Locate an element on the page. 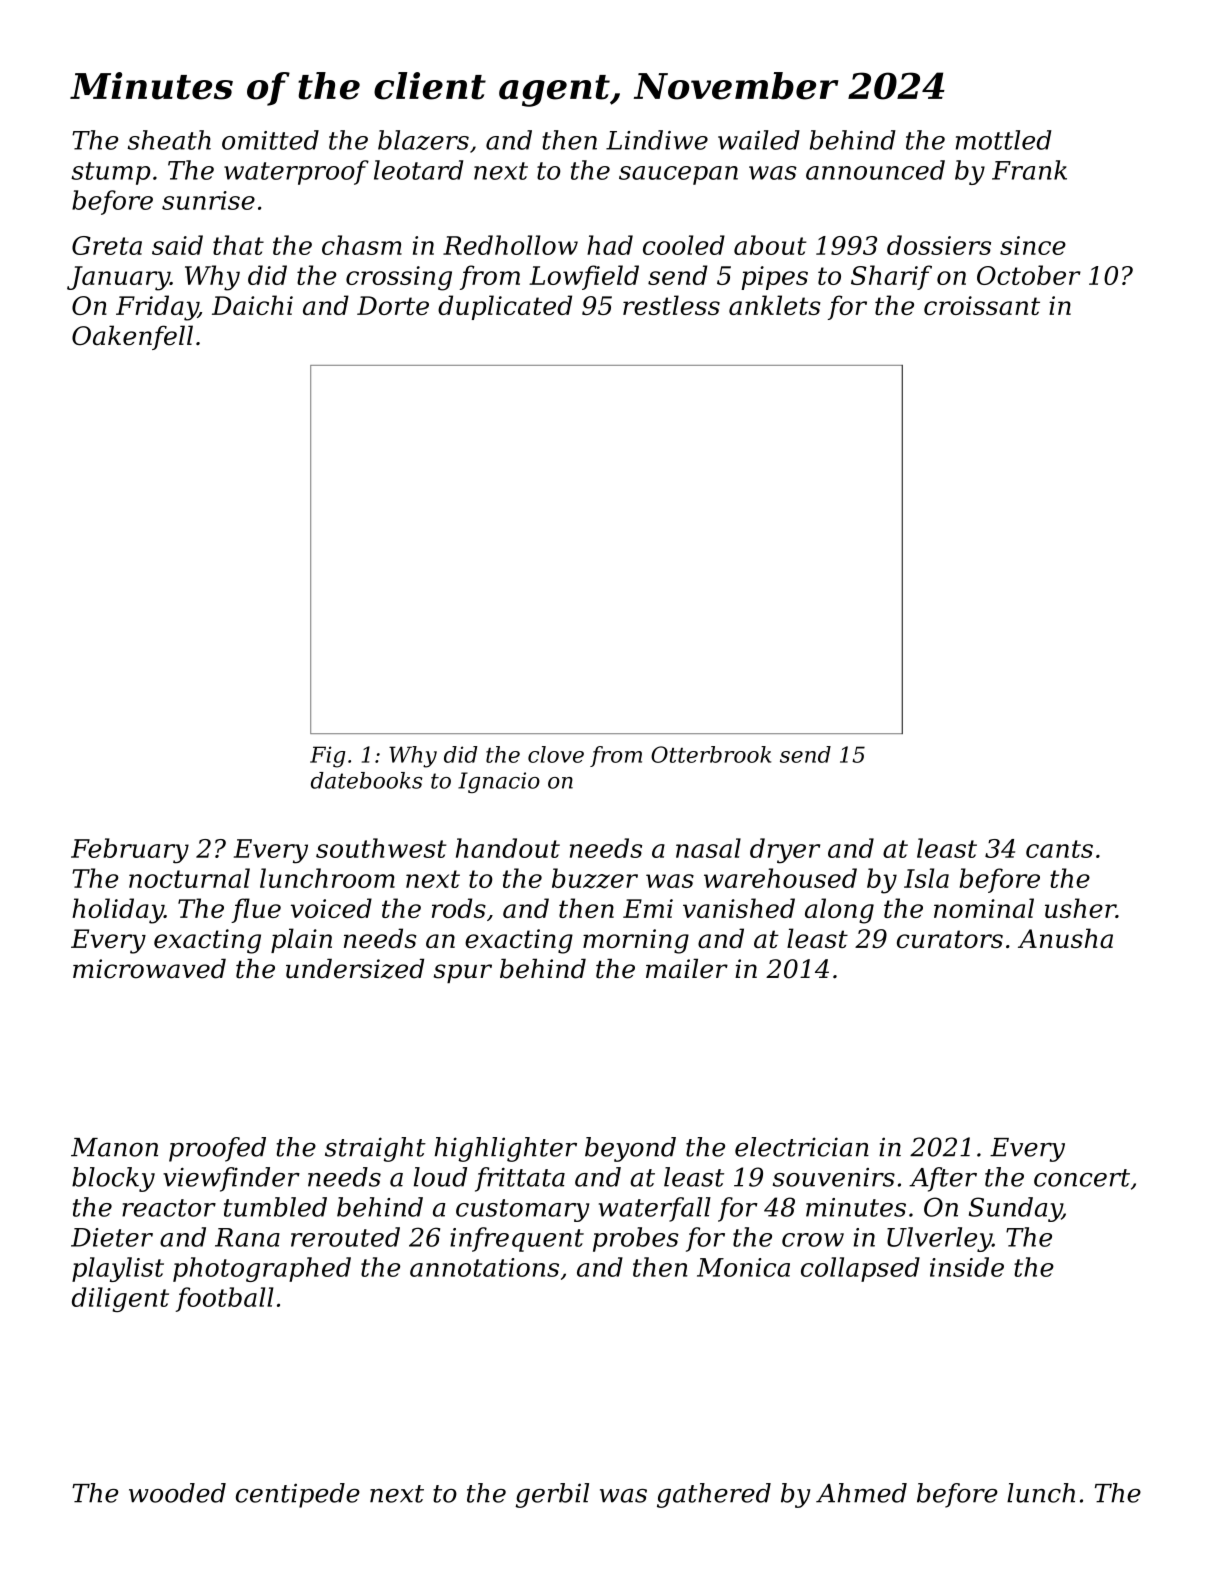  Anusha is located at coordinates (1065, 938).
